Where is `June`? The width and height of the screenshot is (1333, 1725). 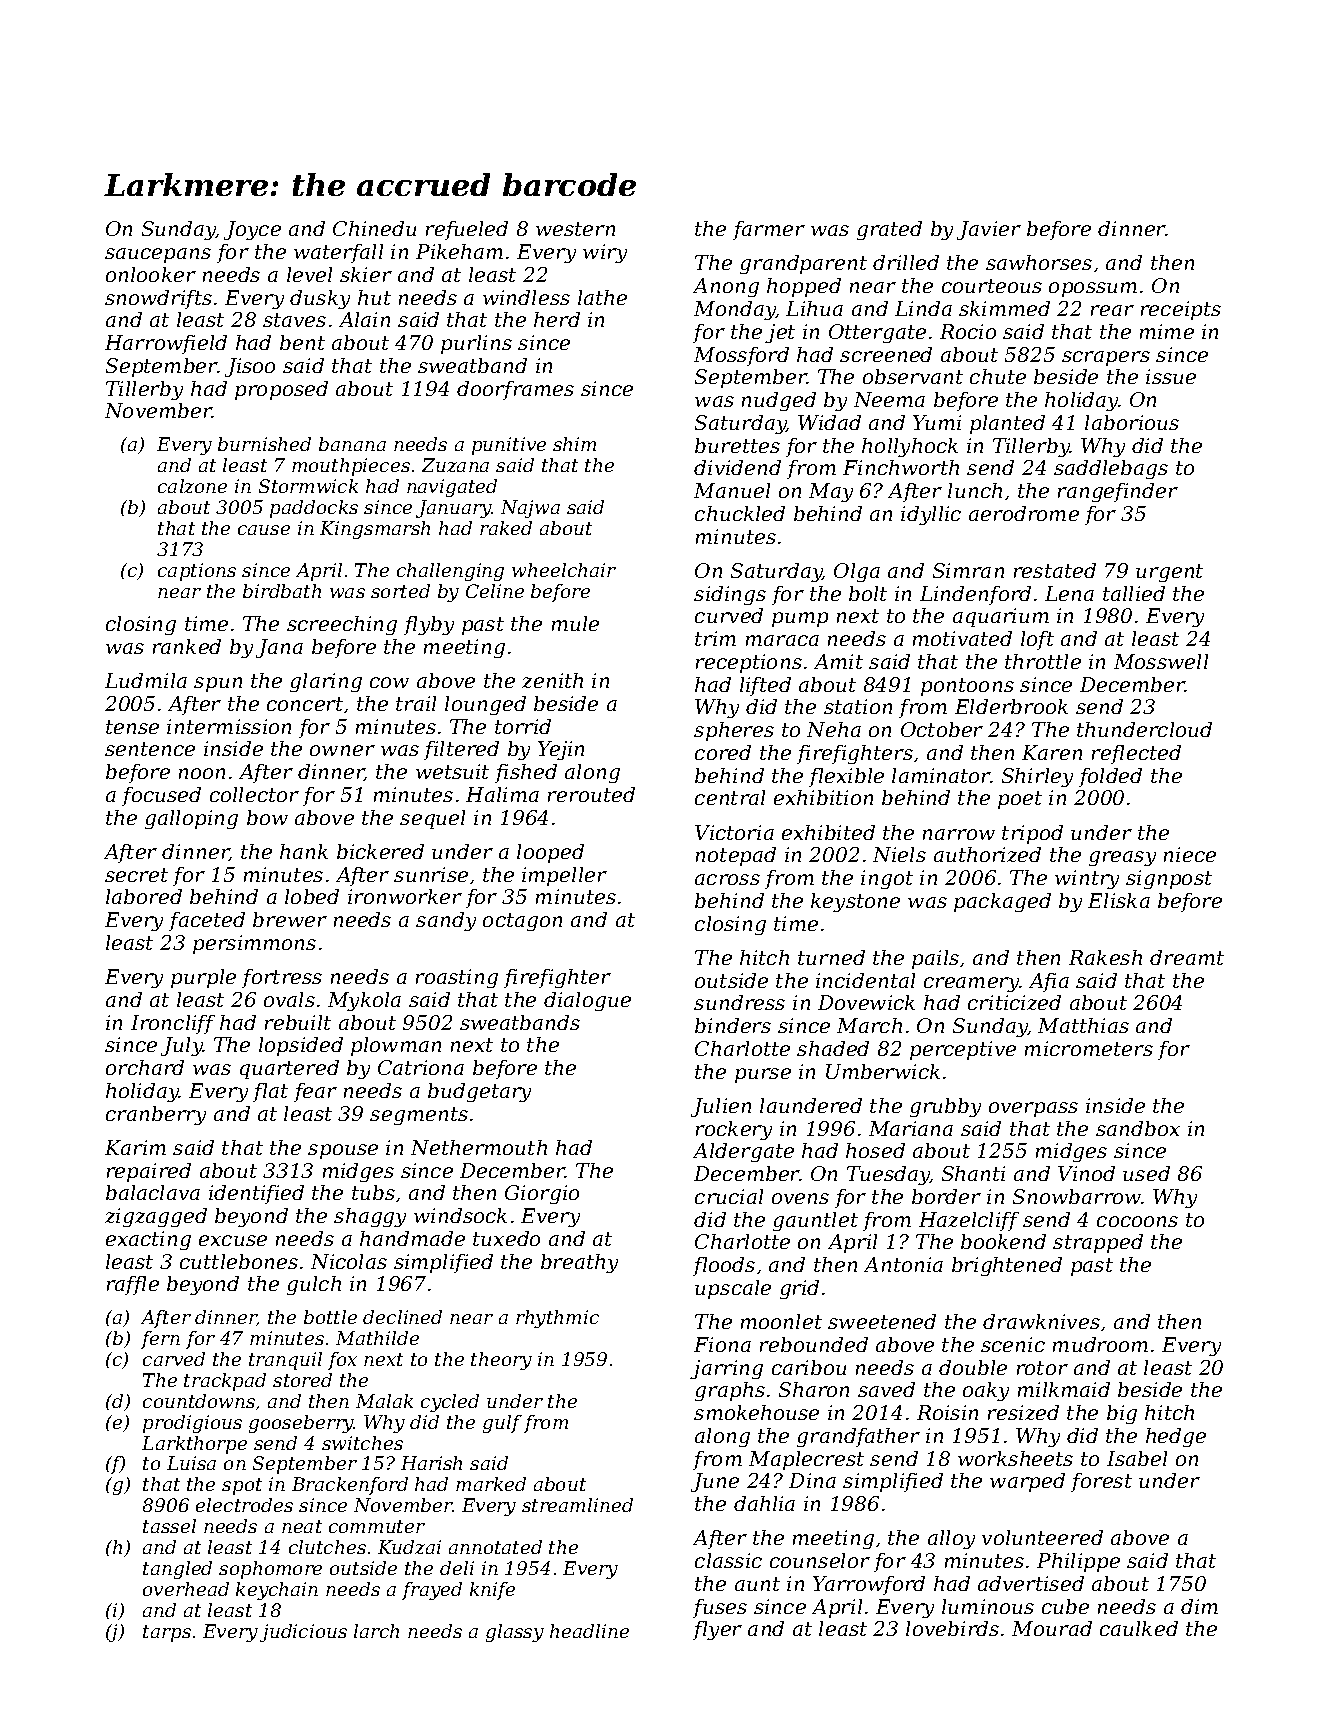 June is located at coordinates (715, 1482).
